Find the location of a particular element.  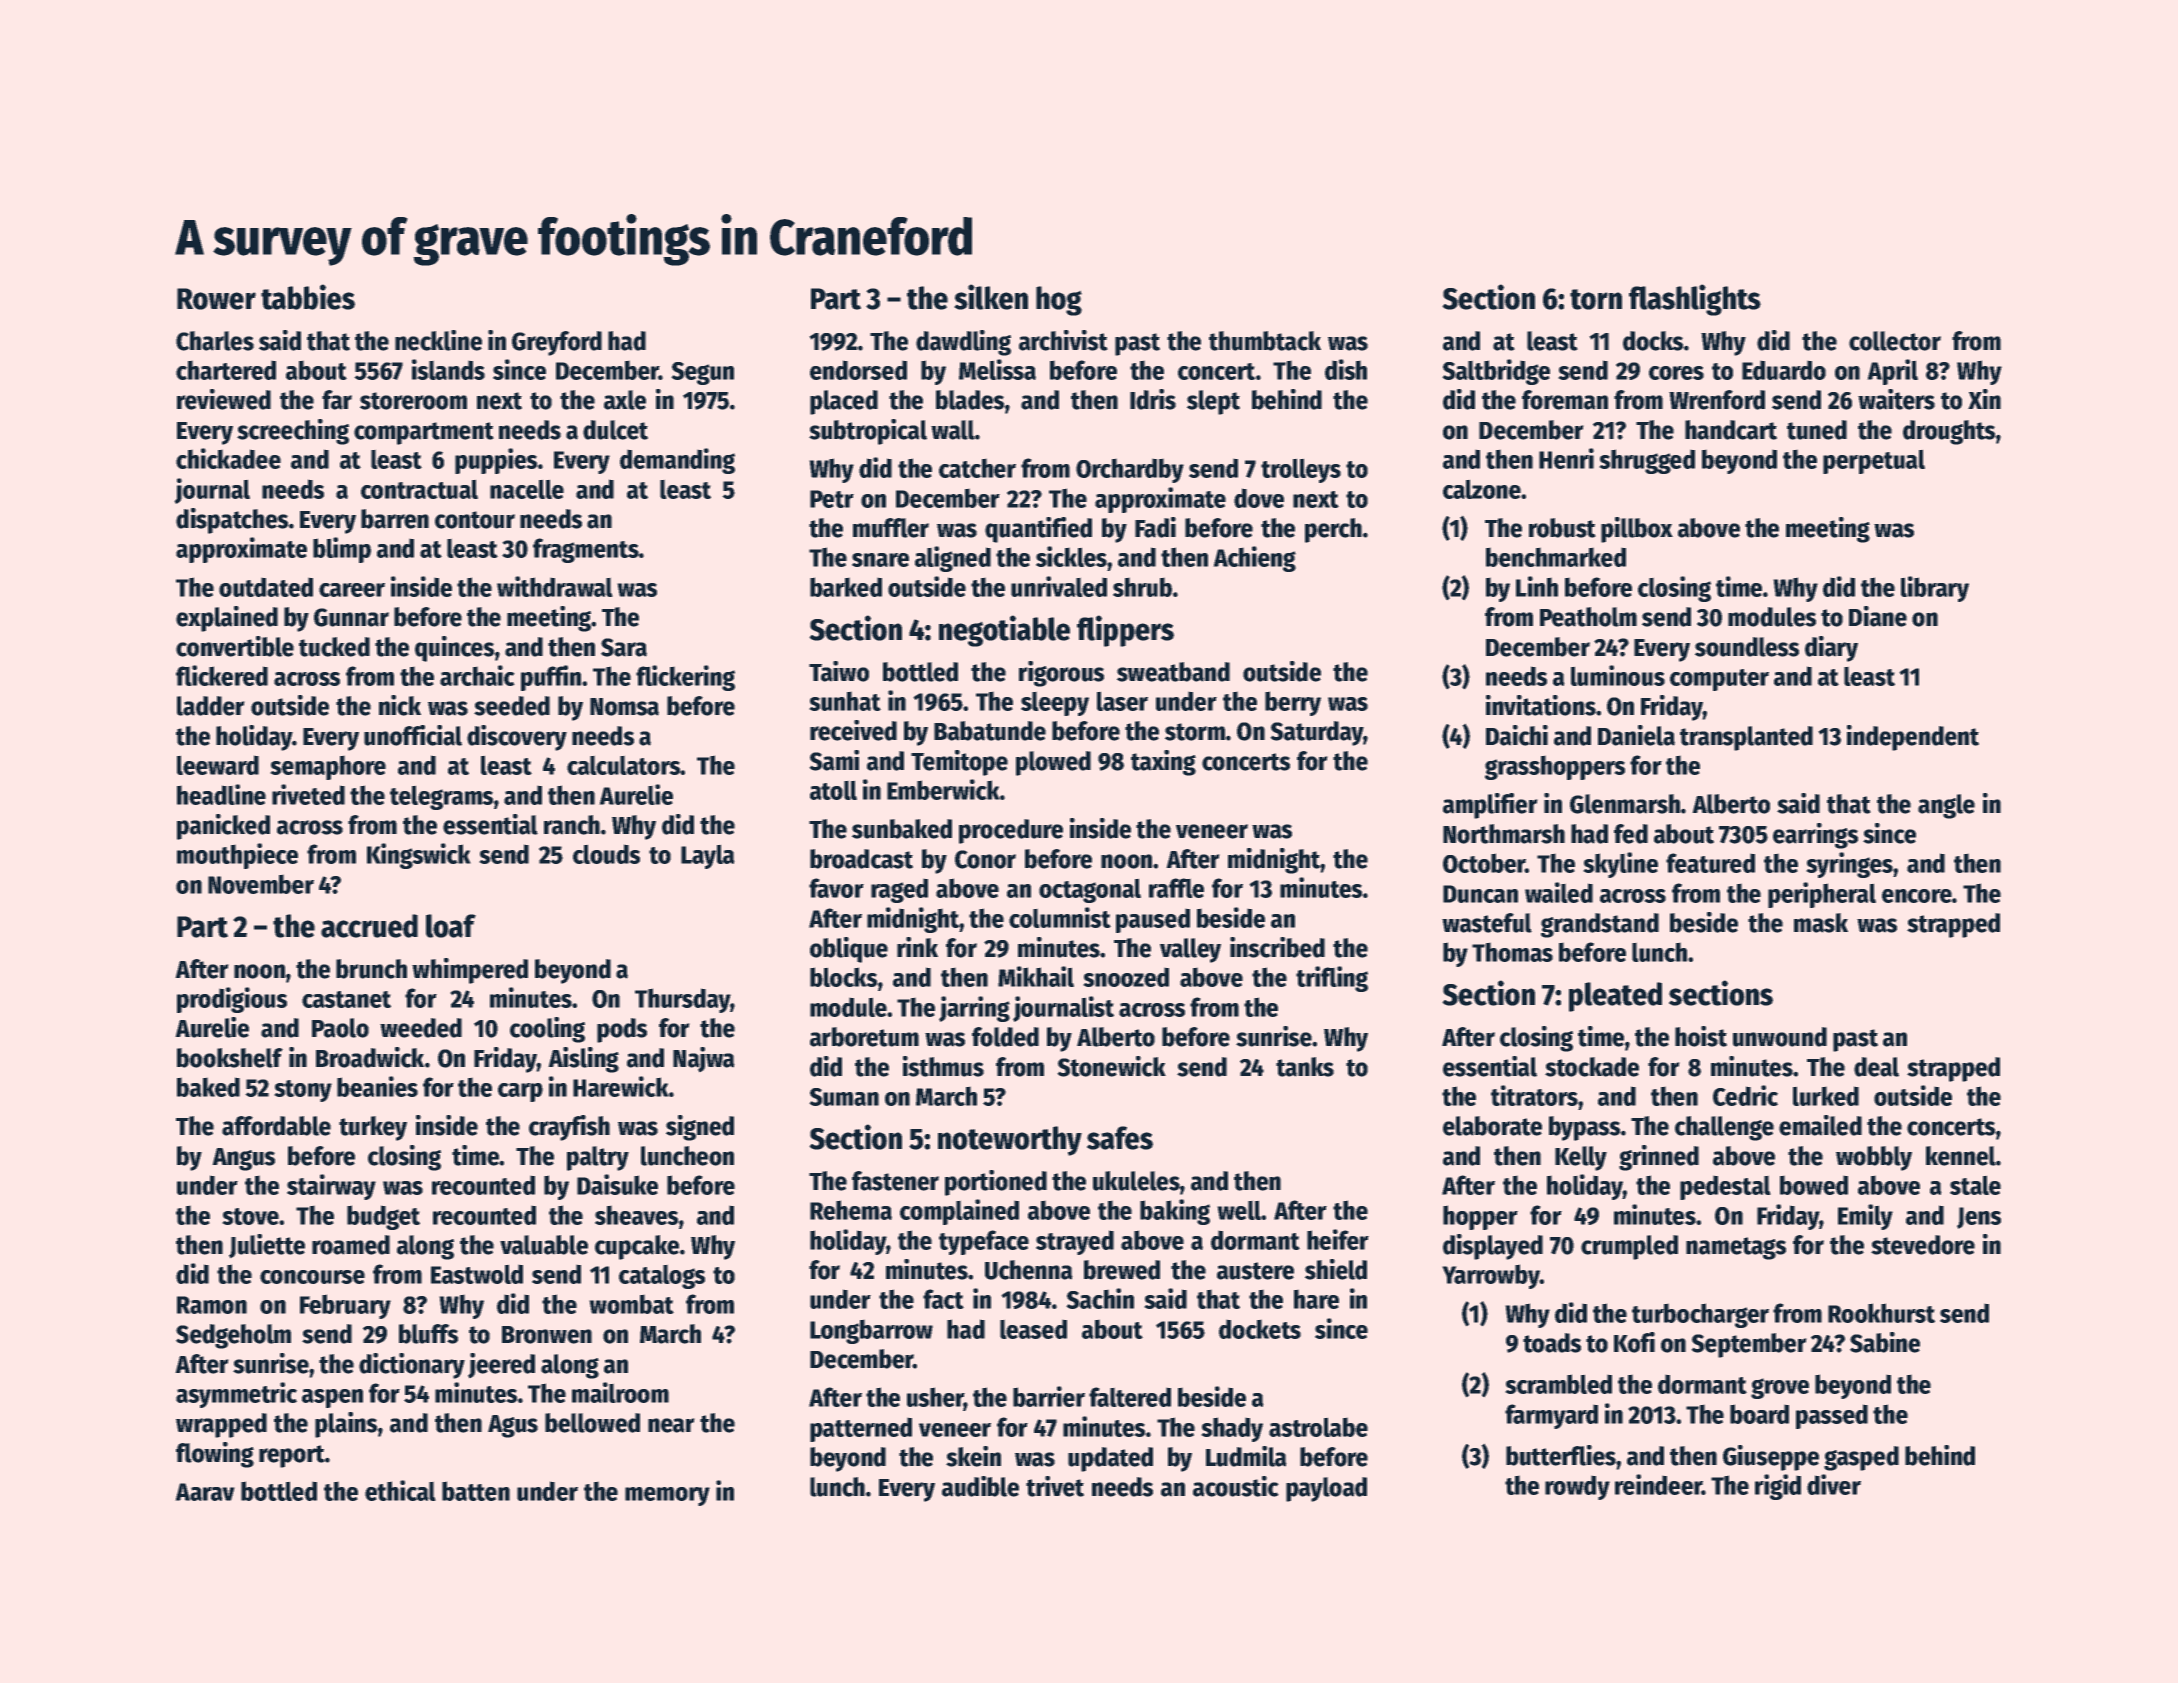

neckline is located at coordinates (438, 340).
